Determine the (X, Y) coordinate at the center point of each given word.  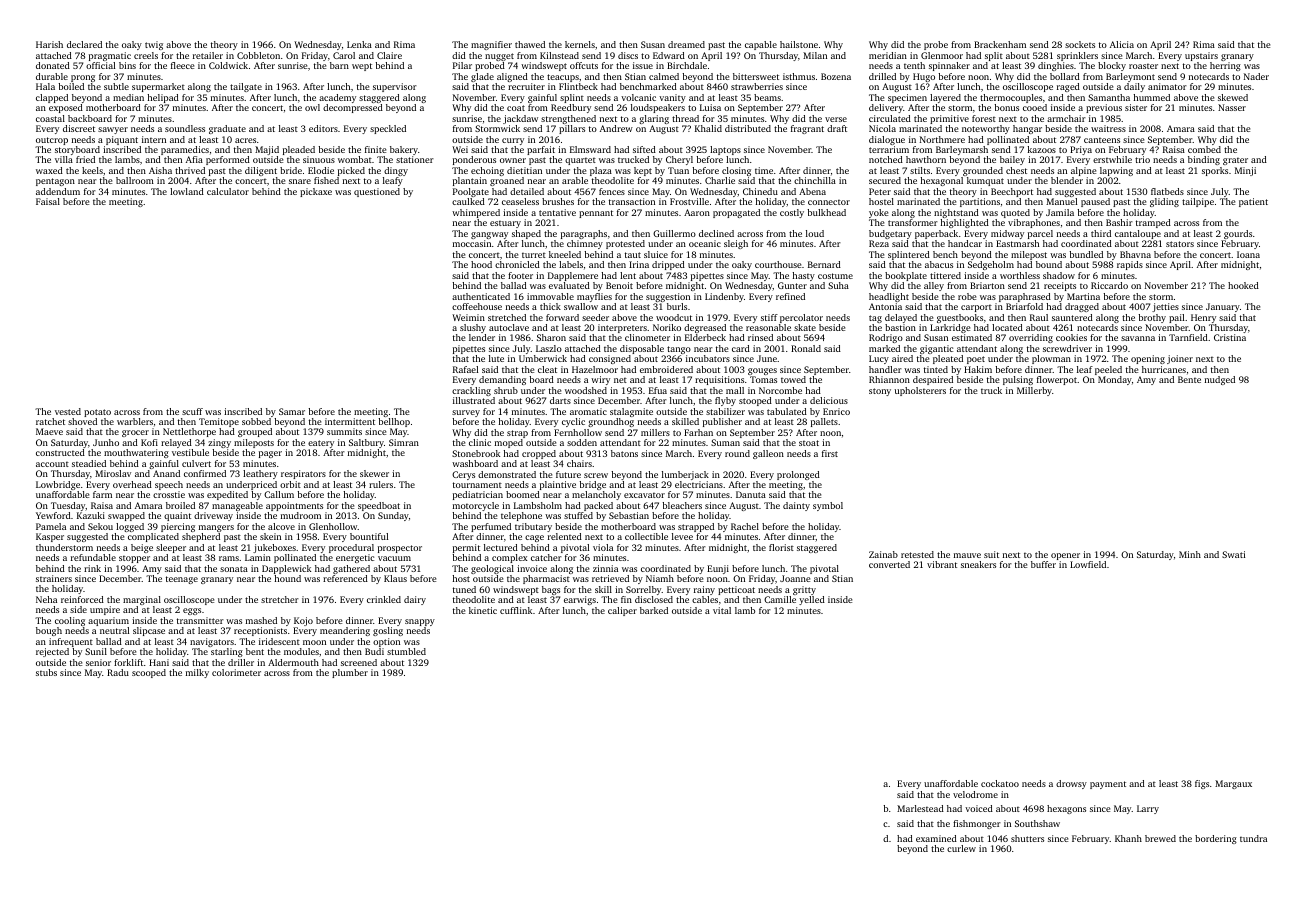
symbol (828, 506)
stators (1180, 244)
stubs (46, 672)
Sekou (100, 526)
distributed (748, 128)
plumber (350, 673)
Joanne (795, 578)
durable (52, 76)
